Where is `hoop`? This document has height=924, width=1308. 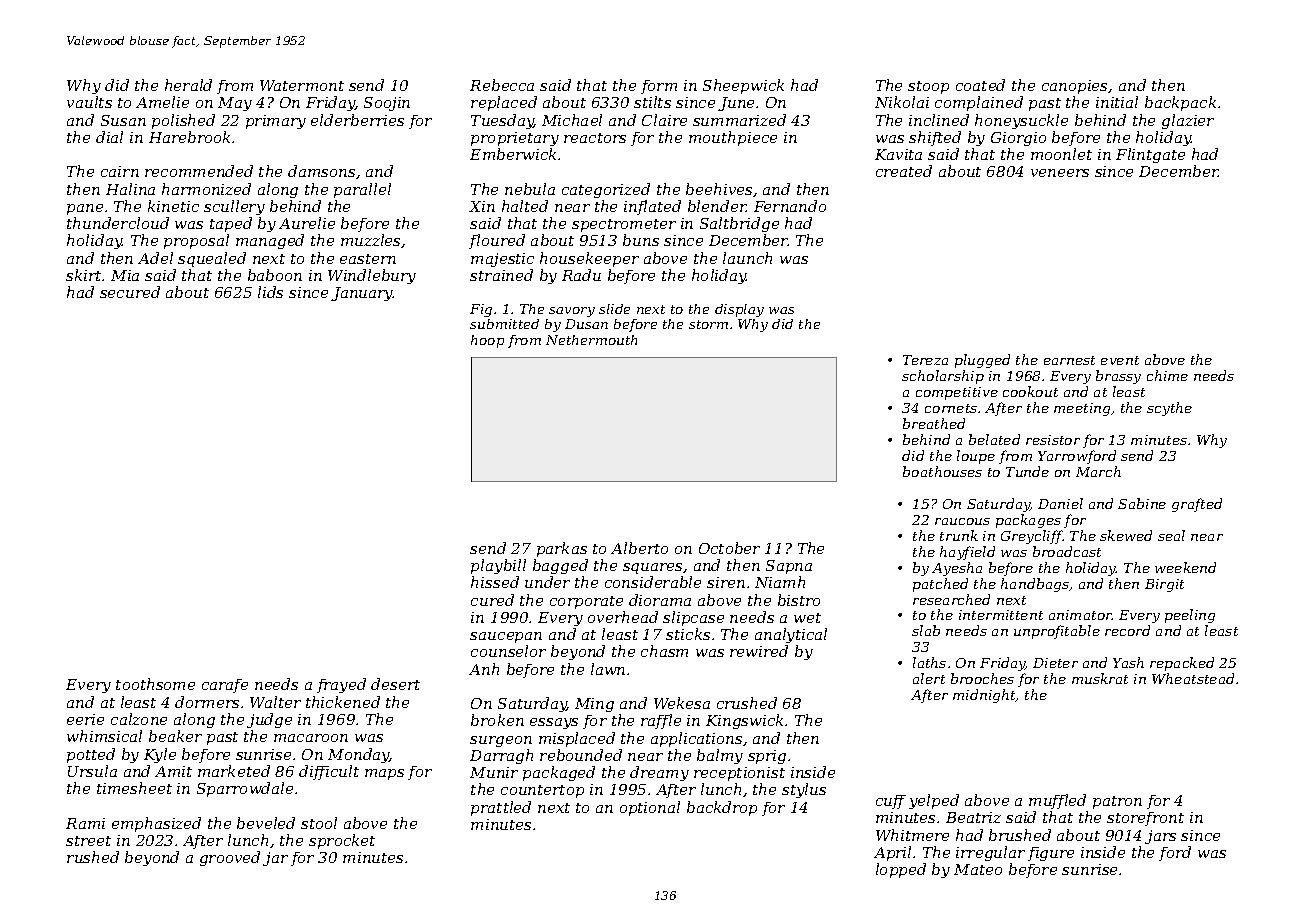
hoop is located at coordinates (487, 341).
